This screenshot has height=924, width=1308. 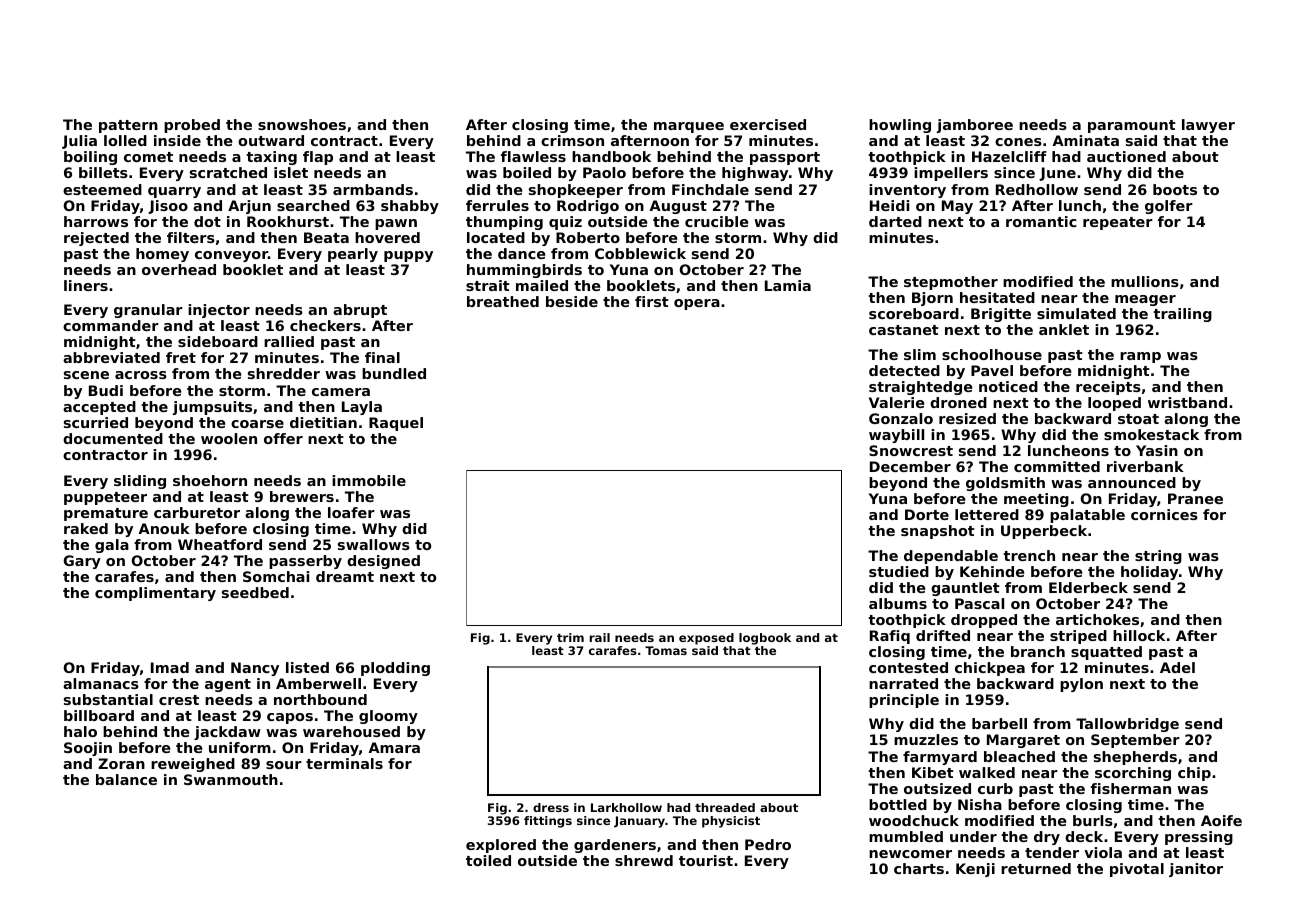 I want to click on dress, so click(x=551, y=807).
